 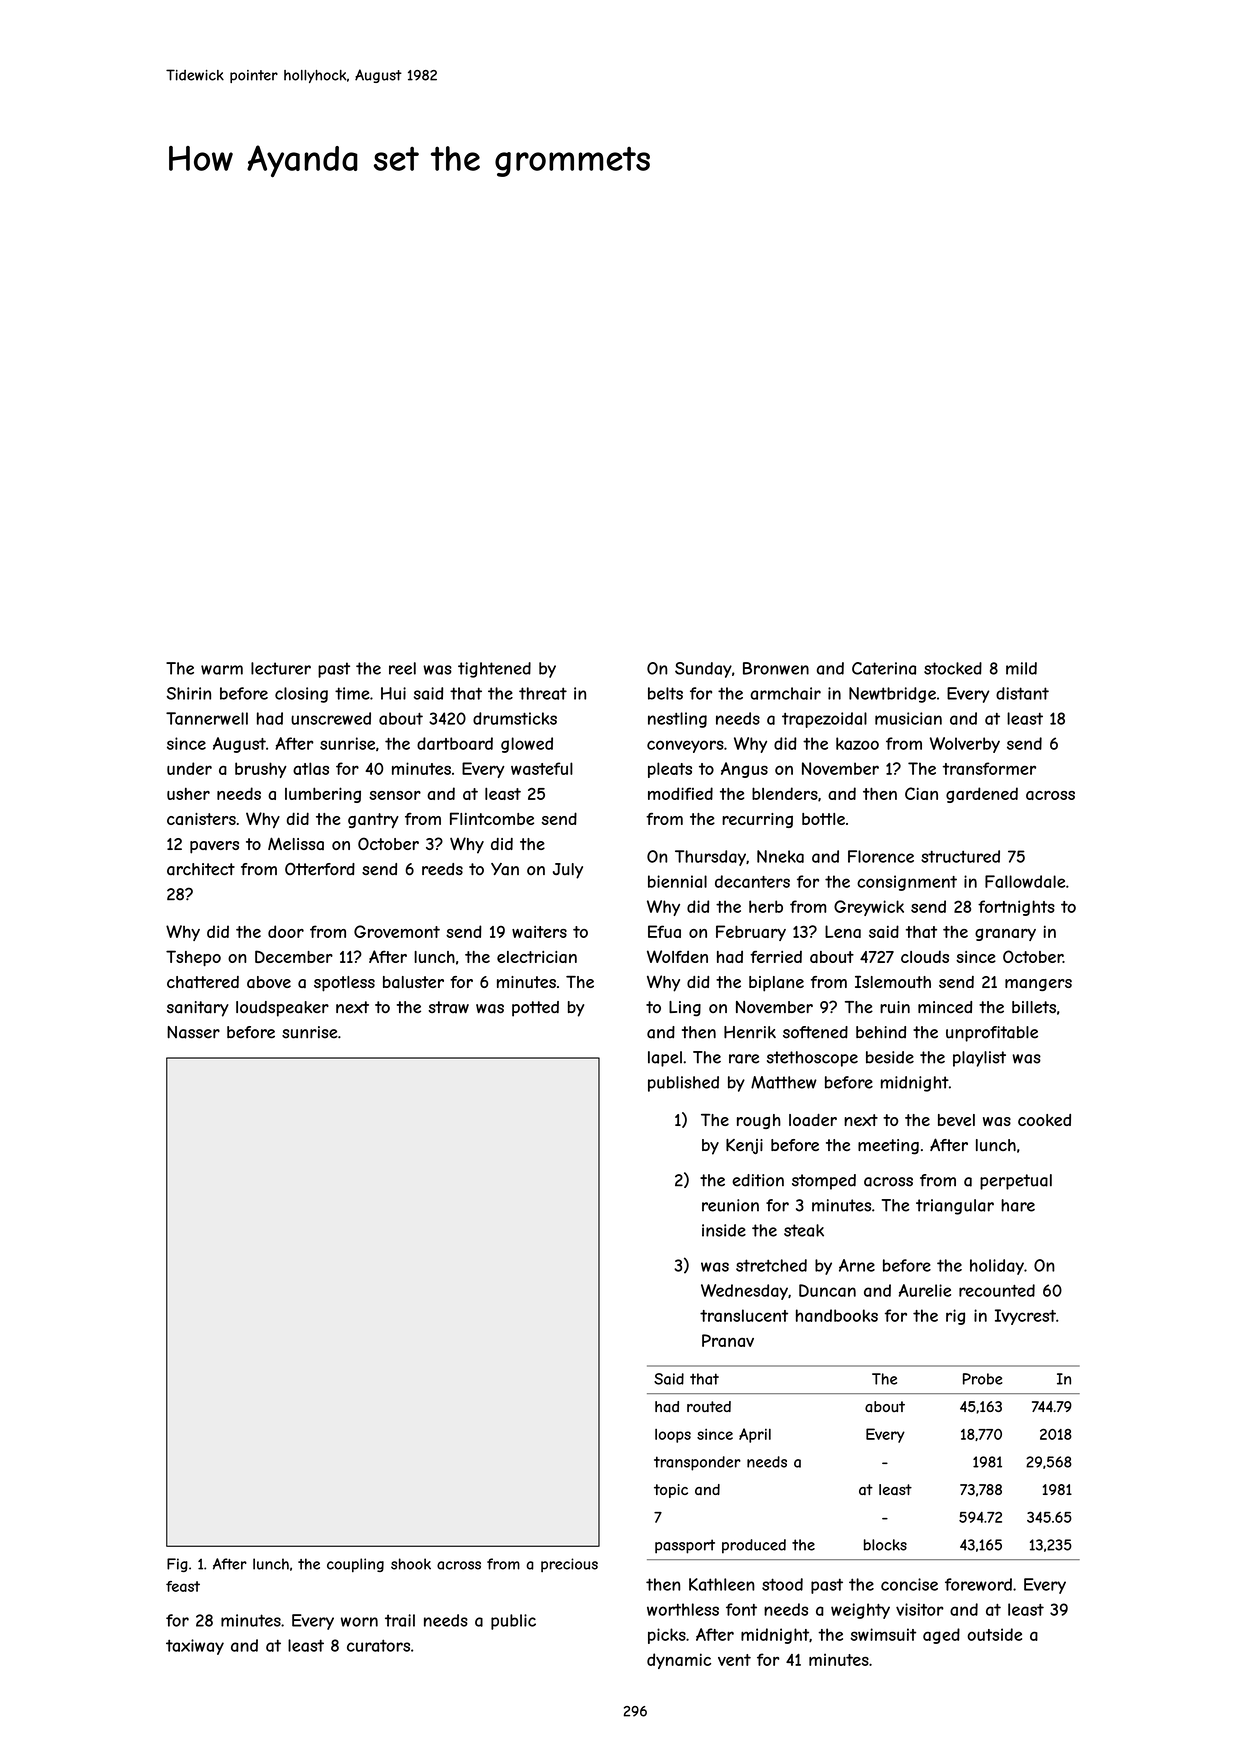 What do you see at coordinates (728, 1340) in the screenshot?
I see `Pranav` at bounding box center [728, 1340].
